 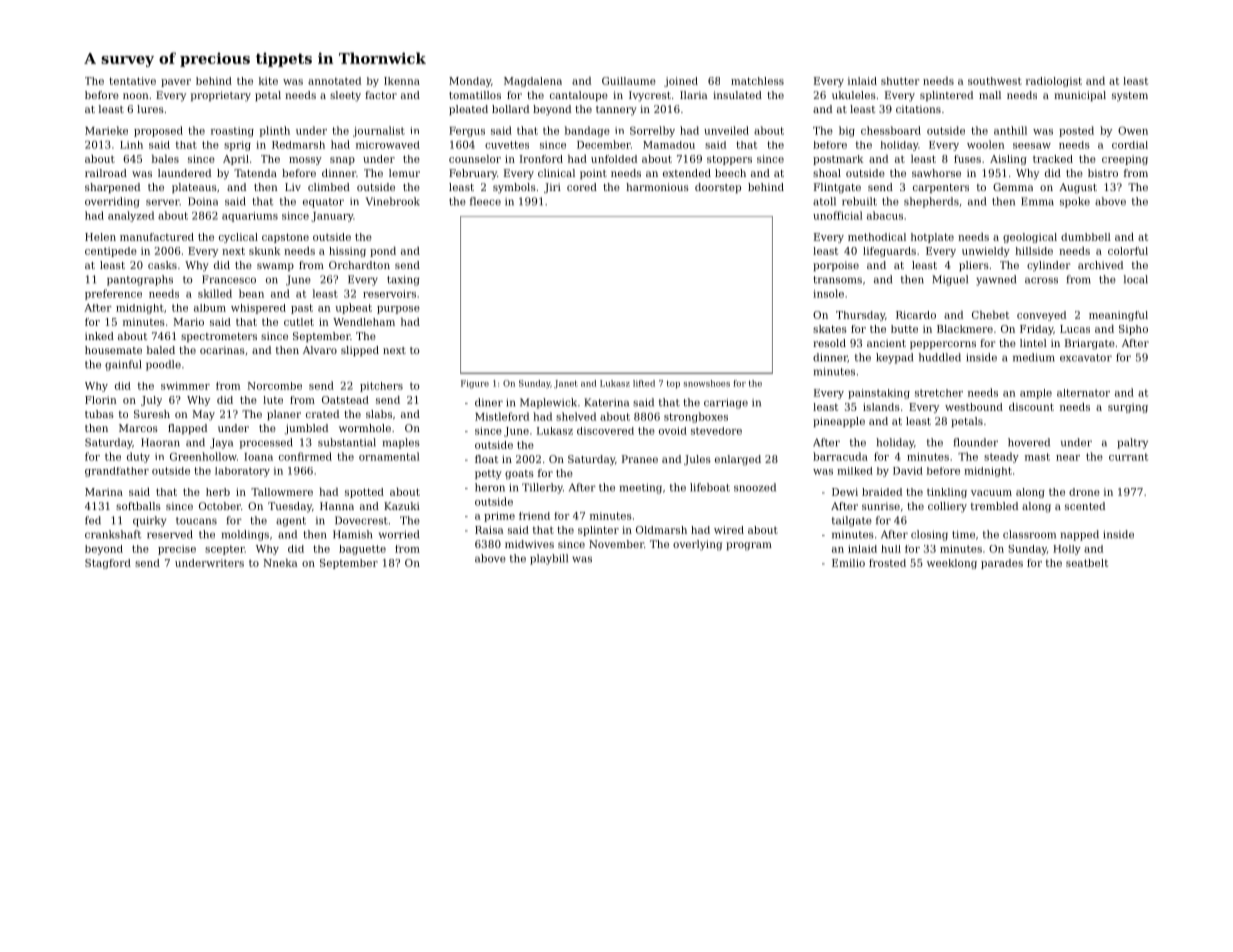 I want to click on Stagford, so click(x=108, y=564).
